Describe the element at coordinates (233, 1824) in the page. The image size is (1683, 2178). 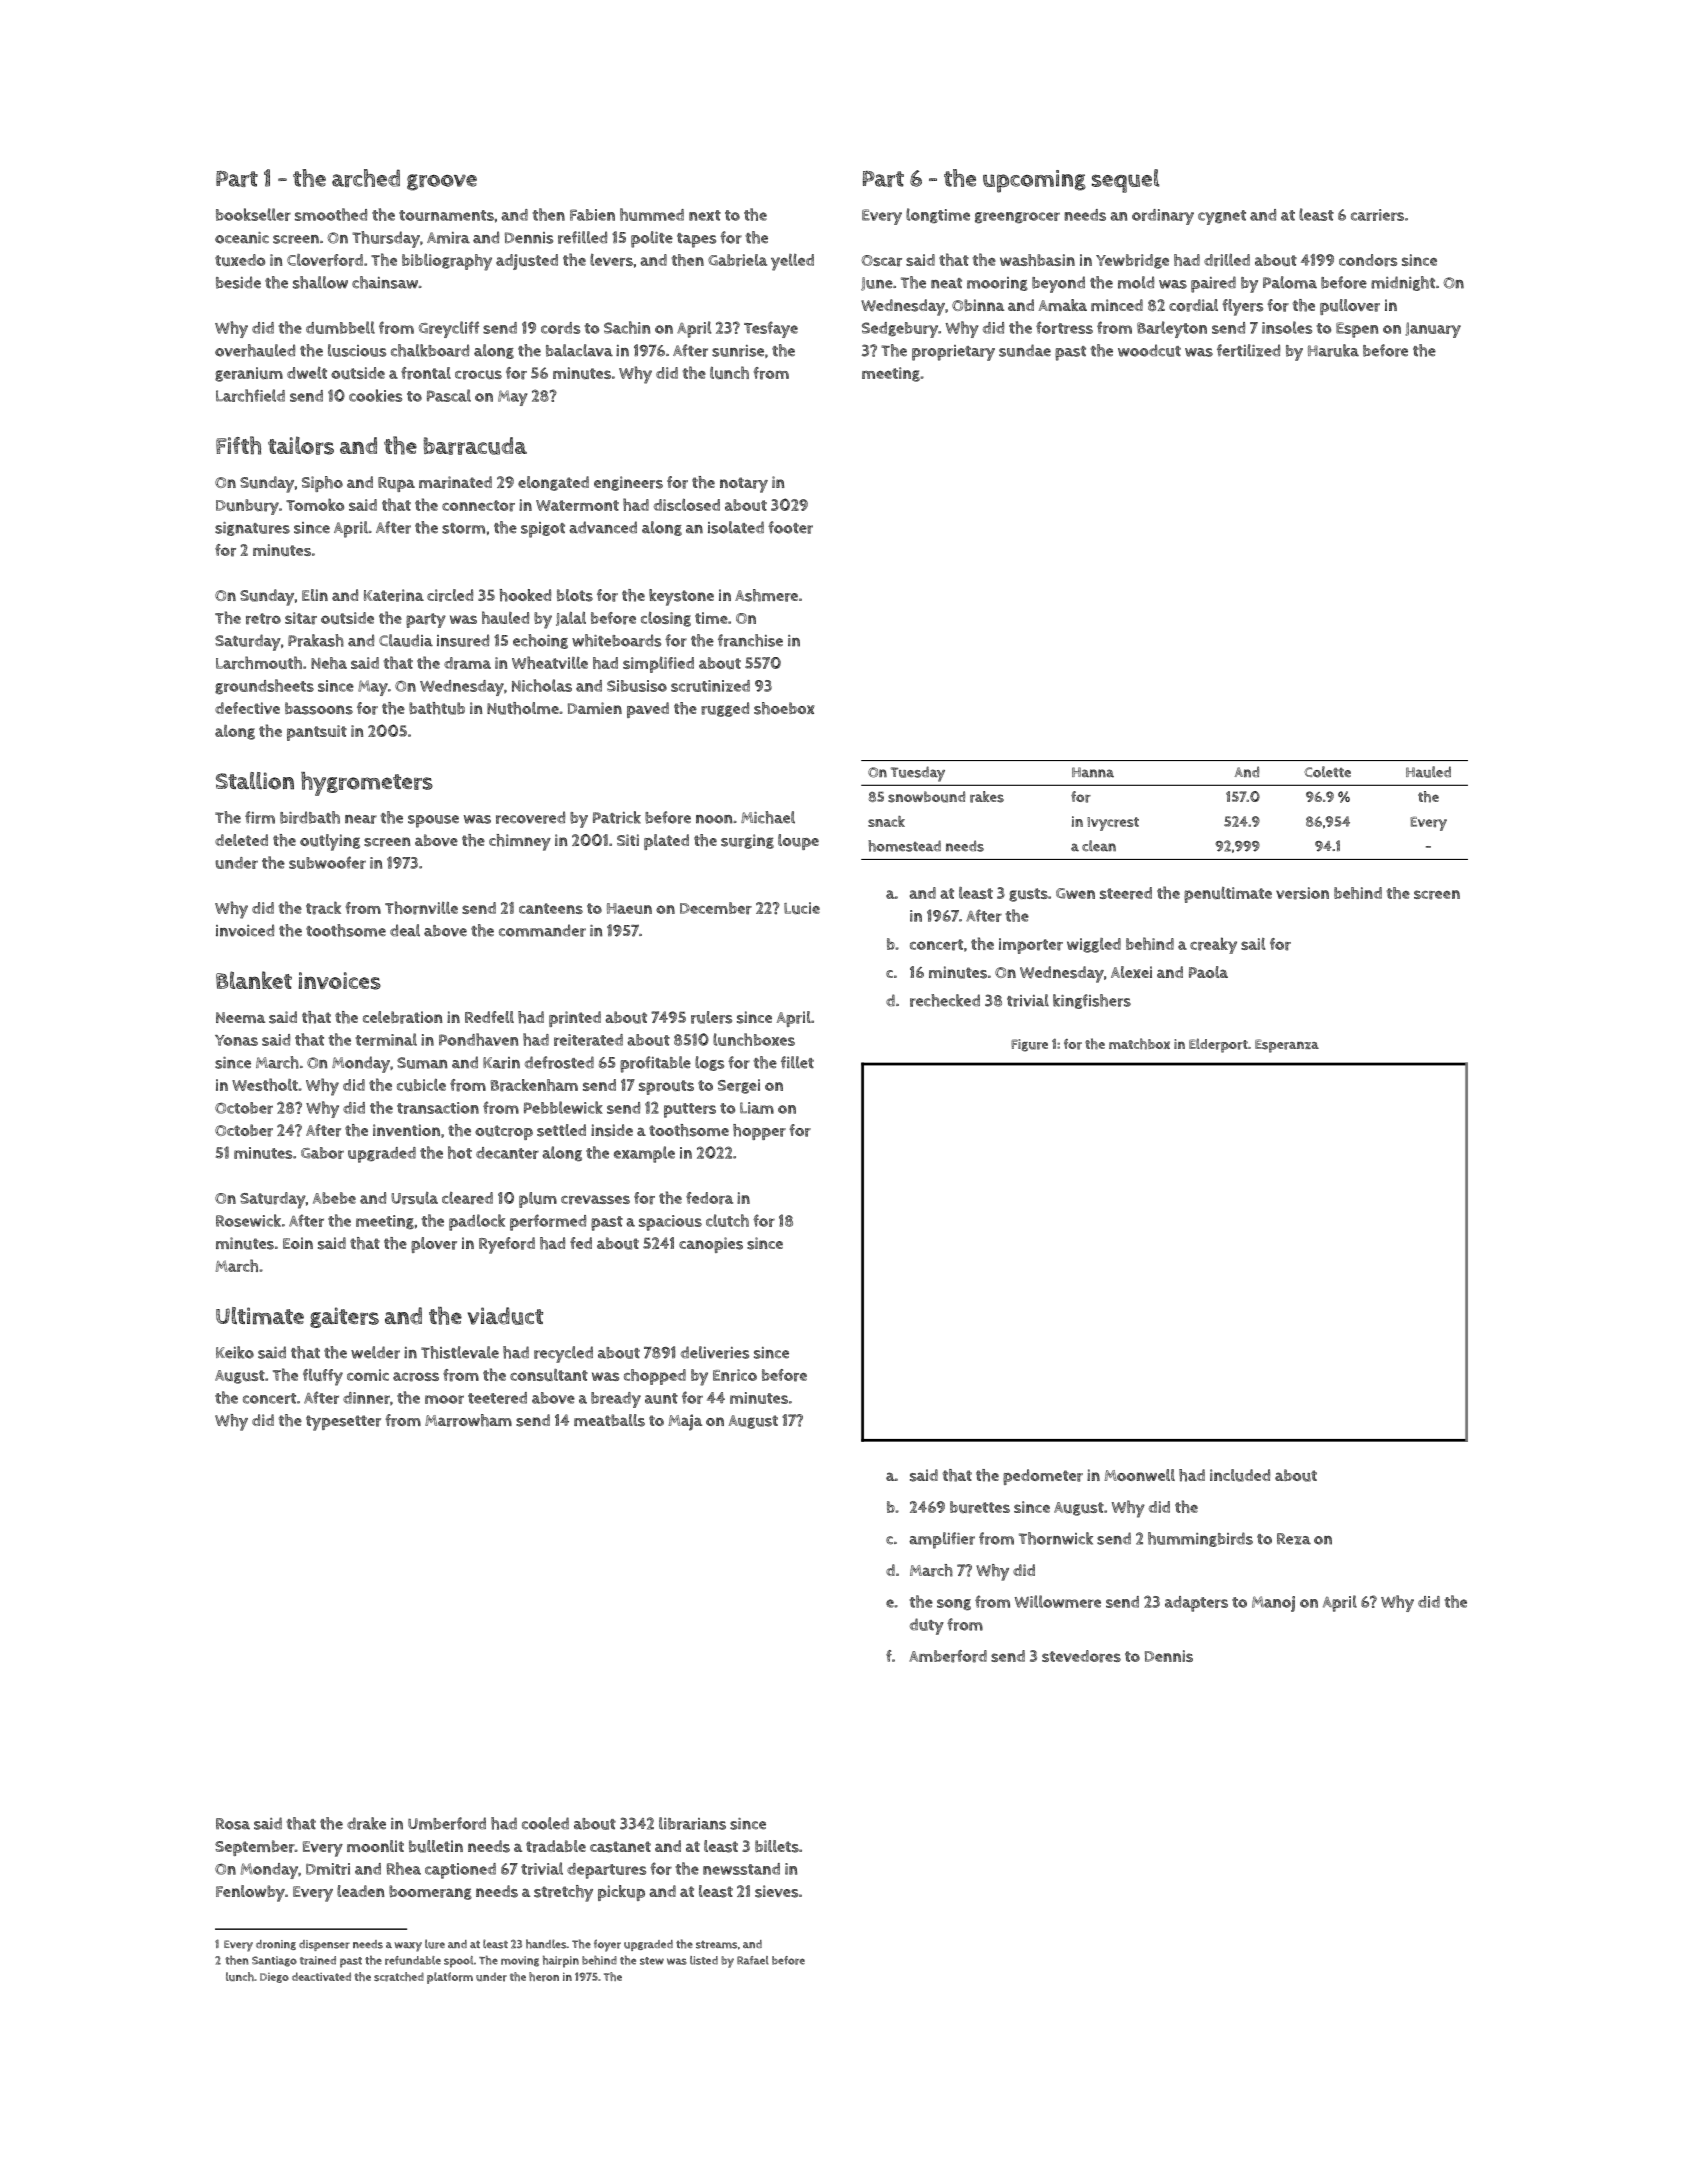
I see `Rosa` at that location.
